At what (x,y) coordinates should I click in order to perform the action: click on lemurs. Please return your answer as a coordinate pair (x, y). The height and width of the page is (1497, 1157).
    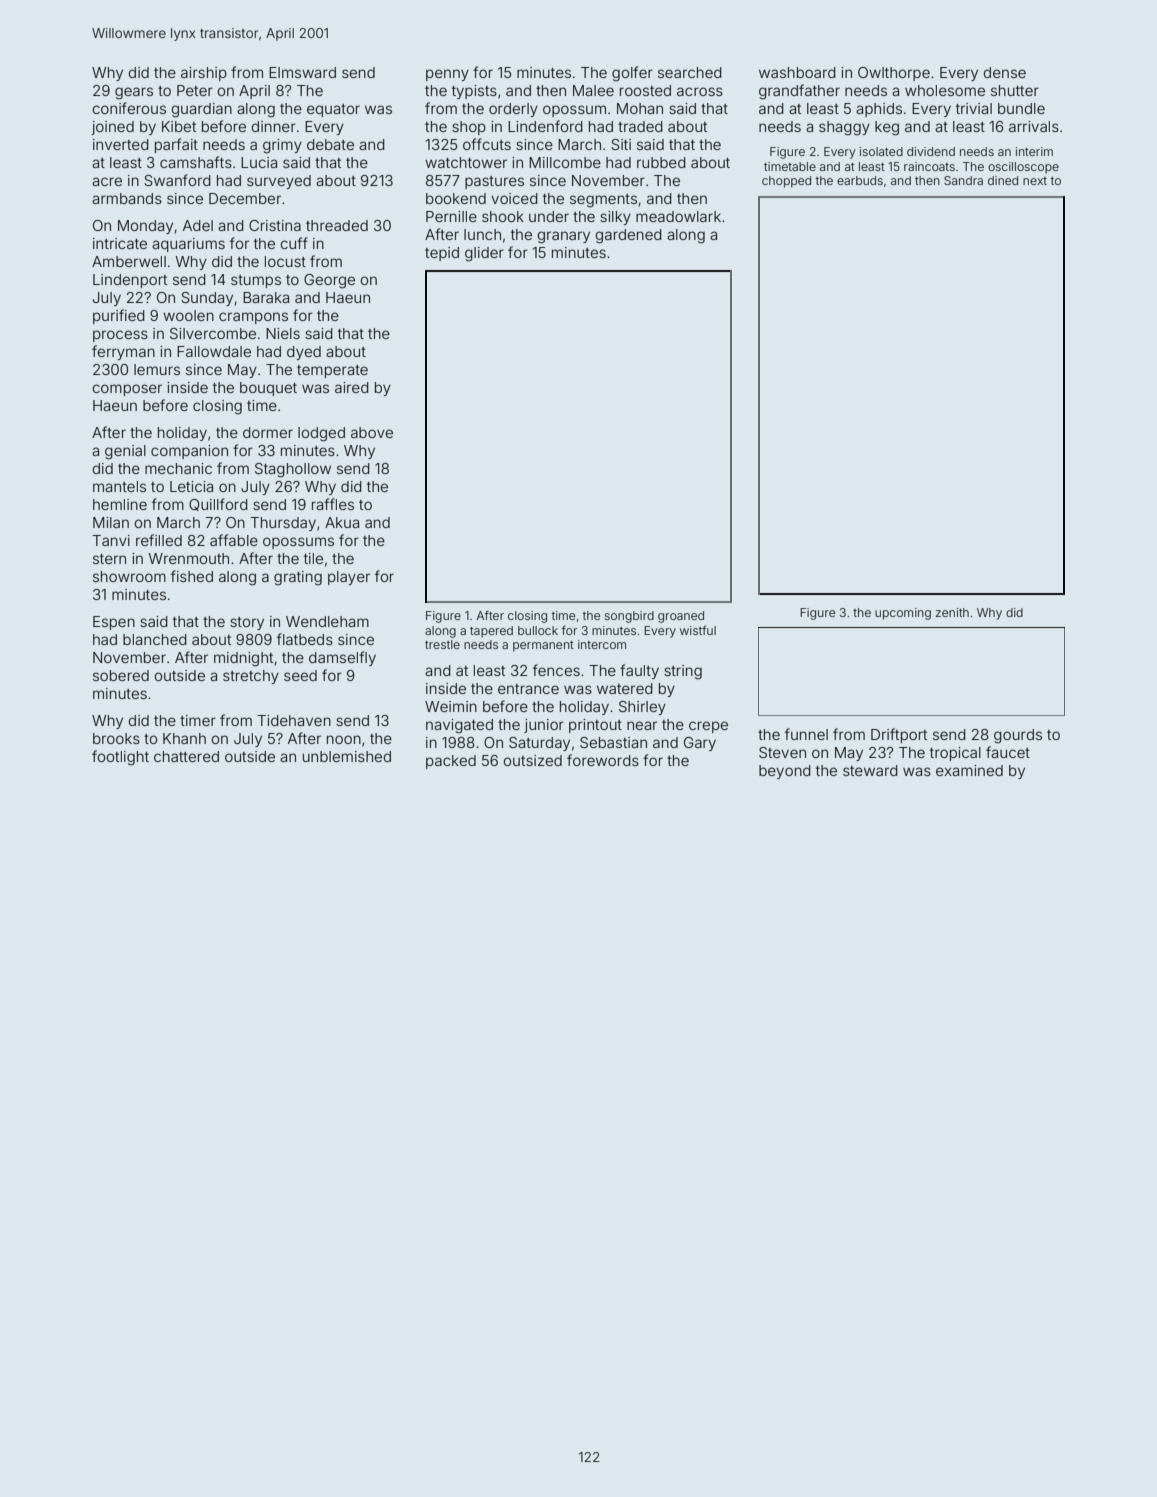
    Looking at the image, I should click on (157, 369).
